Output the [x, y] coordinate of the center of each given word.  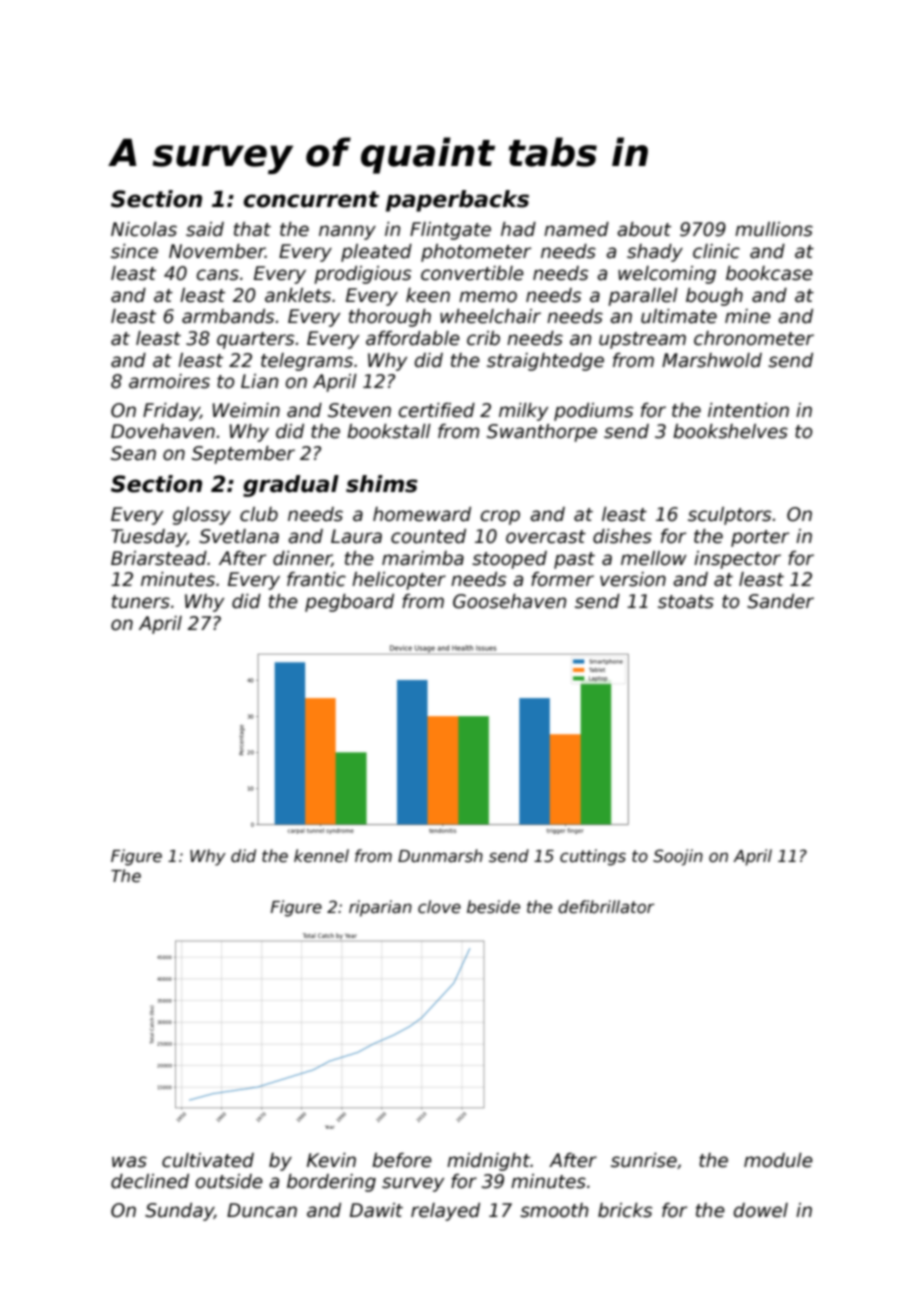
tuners [141, 602]
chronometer [754, 338]
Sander [780, 601]
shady [655, 253]
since [134, 251]
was [129, 1162]
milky [523, 412]
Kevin [331, 1160]
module [778, 1160]
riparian [380, 908]
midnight [488, 1162]
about [644, 229]
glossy [202, 516]
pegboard [349, 603]
